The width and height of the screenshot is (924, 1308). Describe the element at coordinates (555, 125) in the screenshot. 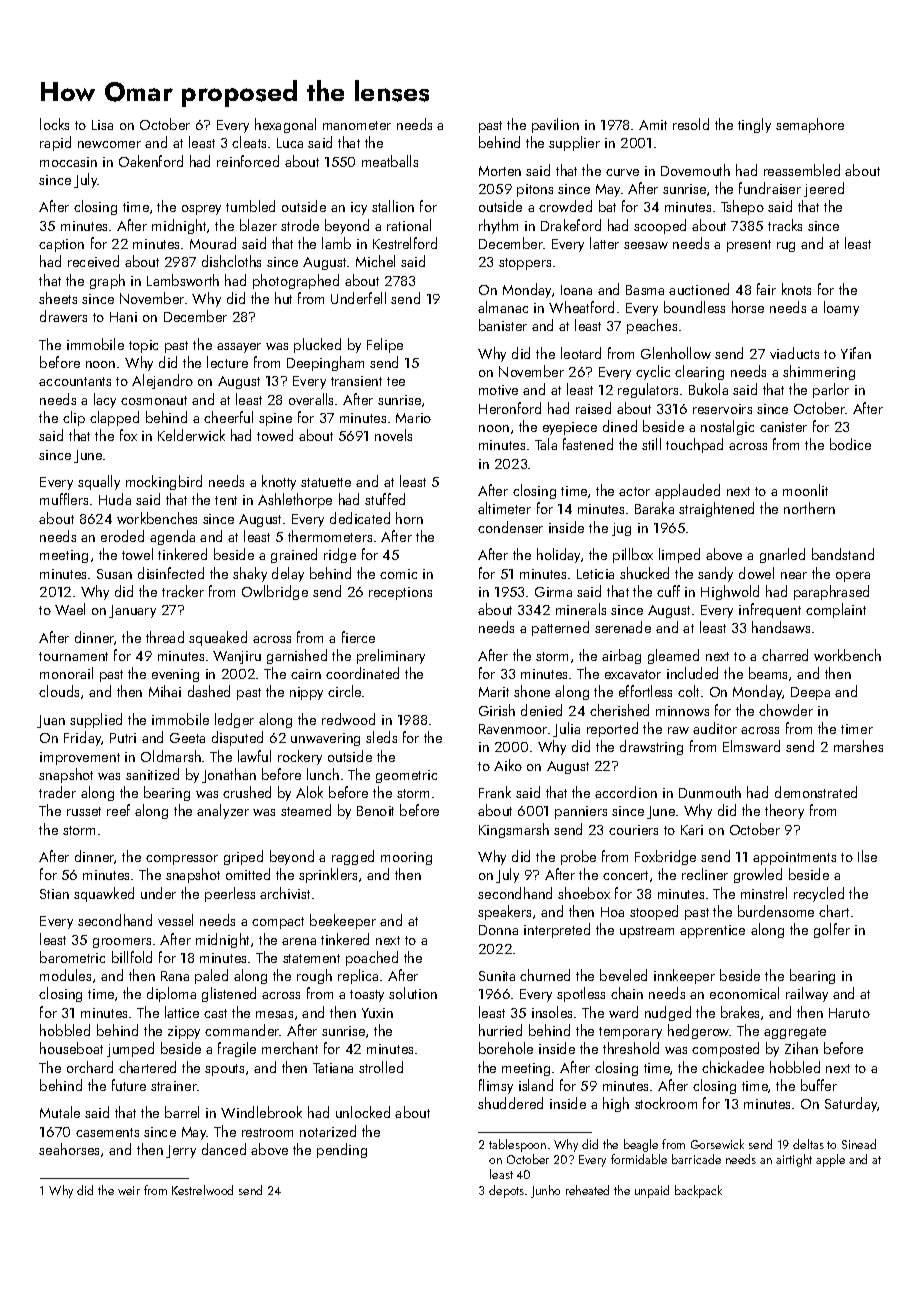

I see `pavilion` at that location.
